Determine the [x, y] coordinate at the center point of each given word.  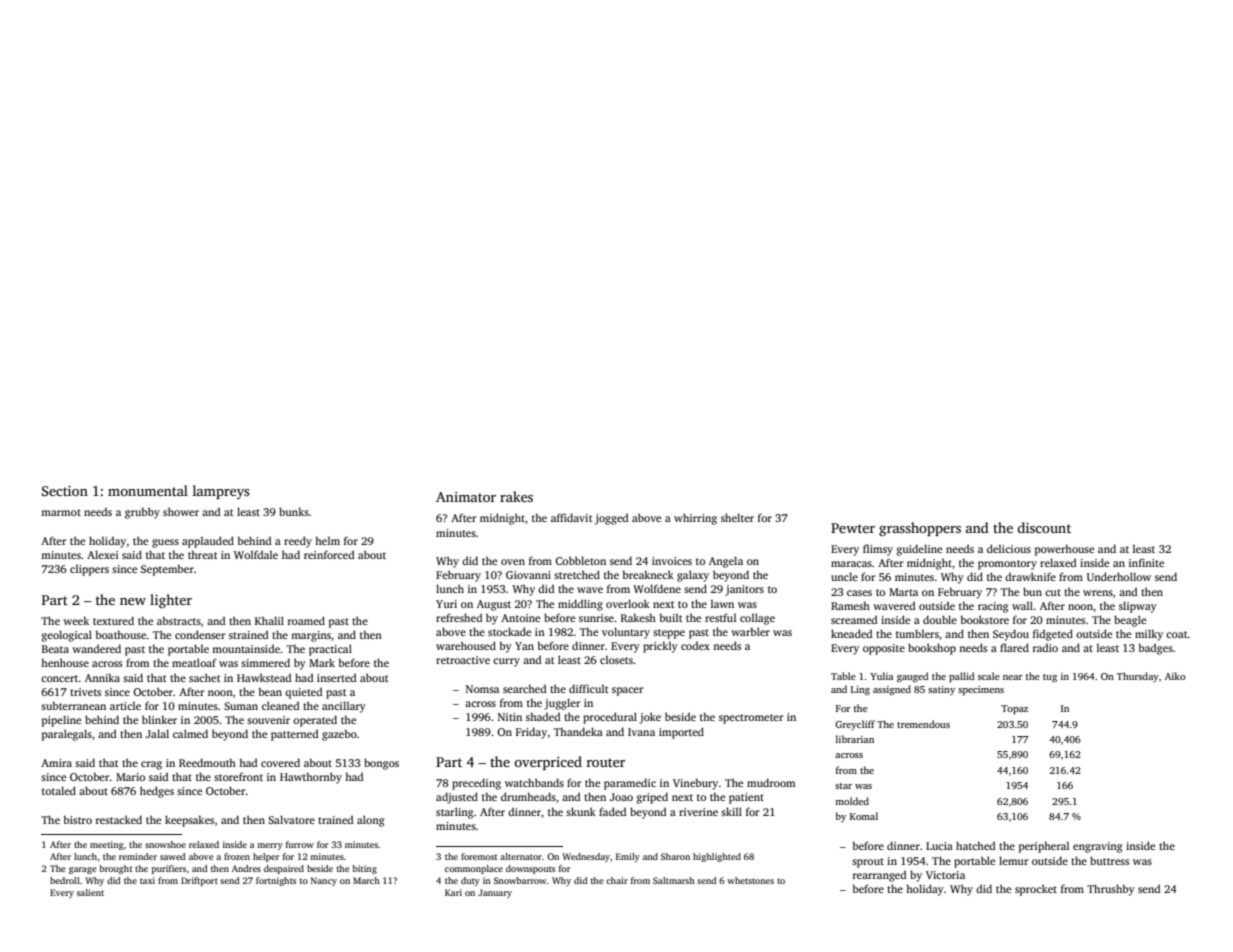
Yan [524, 646]
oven [513, 562]
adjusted [457, 798]
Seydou [1011, 635]
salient [90, 892]
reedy [298, 542]
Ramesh [850, 605]
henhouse [65, 662]
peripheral [1044, 847]
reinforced [329, 554]
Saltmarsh [674, 880]
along [370, 821]
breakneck [648, 574]
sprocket [1036, 890]
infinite [1146, 562]
